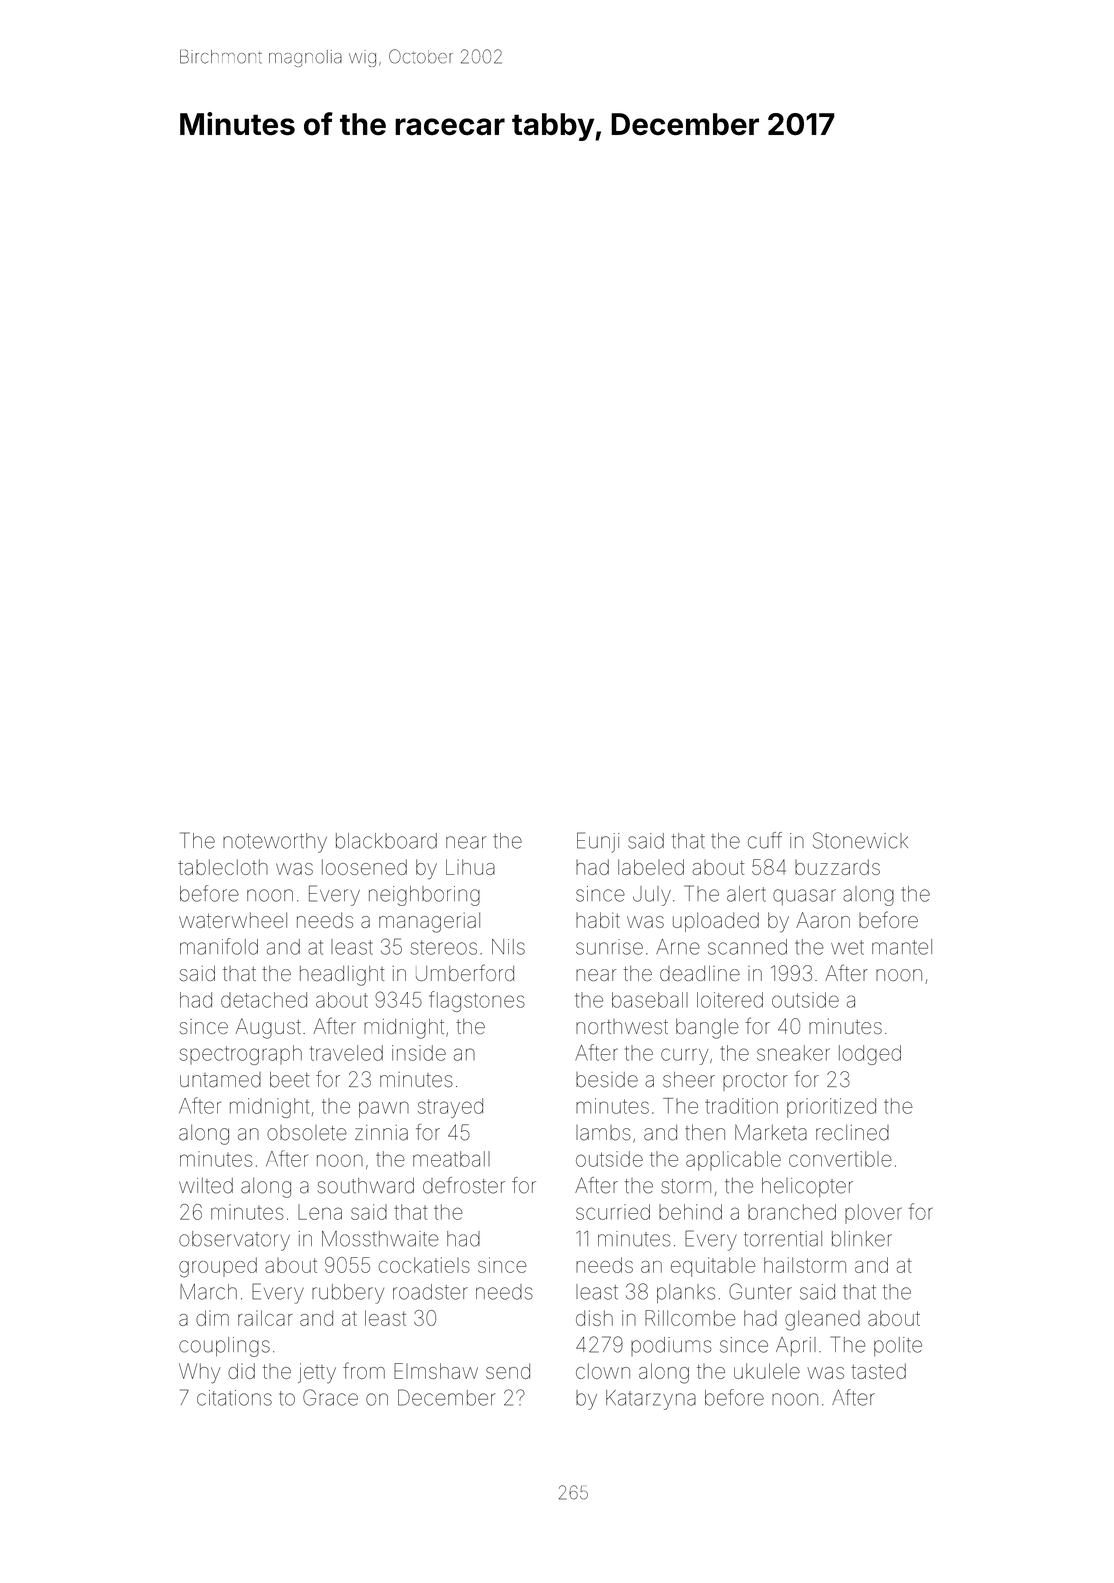 The width and height of the screenshot is (1114, 1583). I want to click on wilted, so click(206, 1186).
